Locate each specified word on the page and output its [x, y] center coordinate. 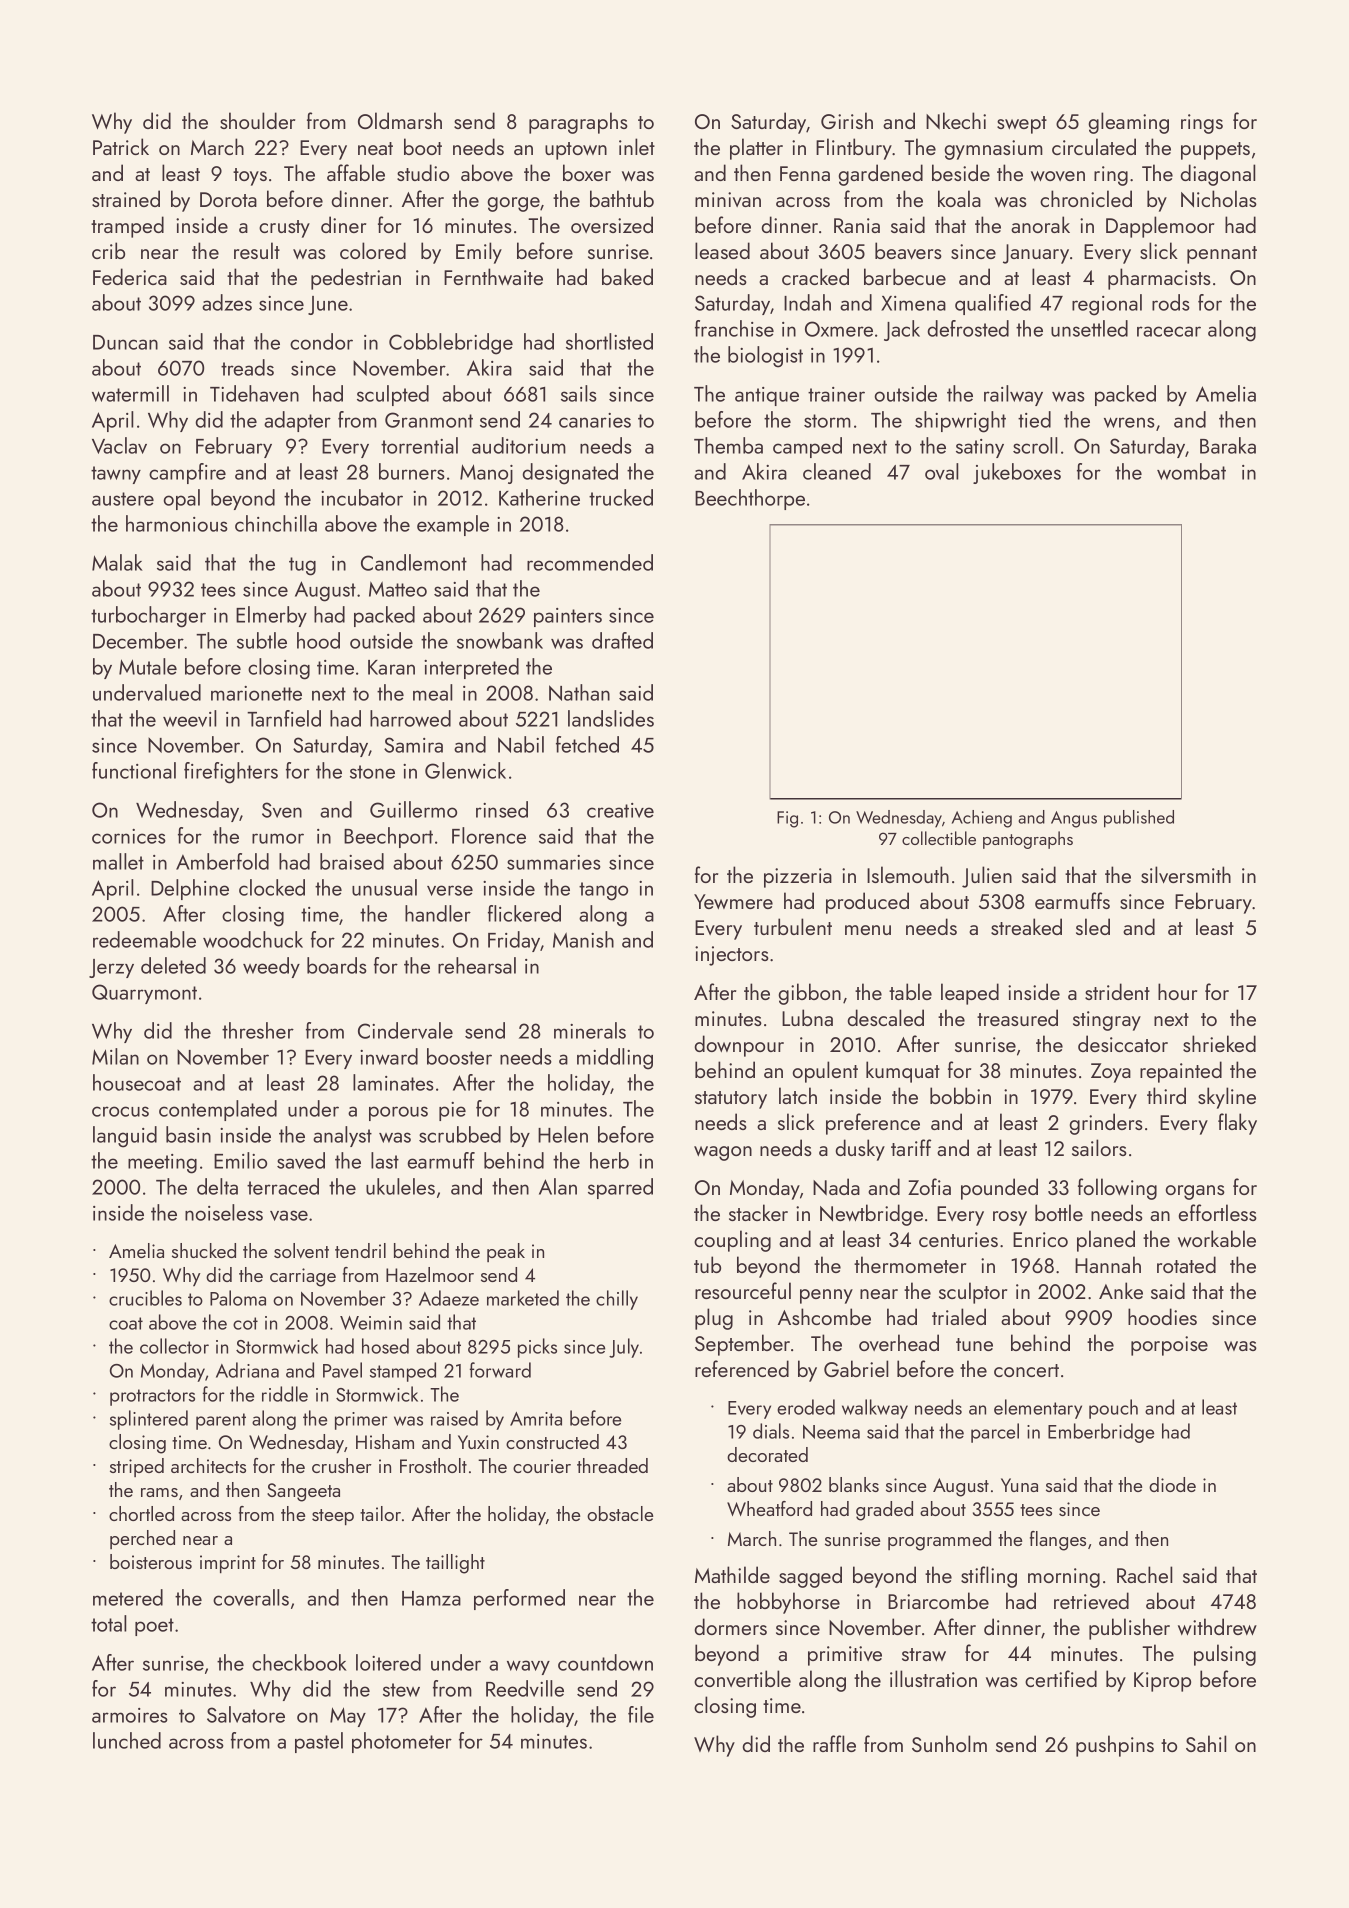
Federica [130, 276]
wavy [528, 1667]
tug [302, 566]
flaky [1237, 1124]
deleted [173, 965]
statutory [731, 1100]
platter [756, 149]
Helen [563, 1134]
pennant [1222, 255]
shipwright [960, 422]
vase [289, 1215]
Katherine [539, 497]
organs [1195, 1192]
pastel [319, 1742]
